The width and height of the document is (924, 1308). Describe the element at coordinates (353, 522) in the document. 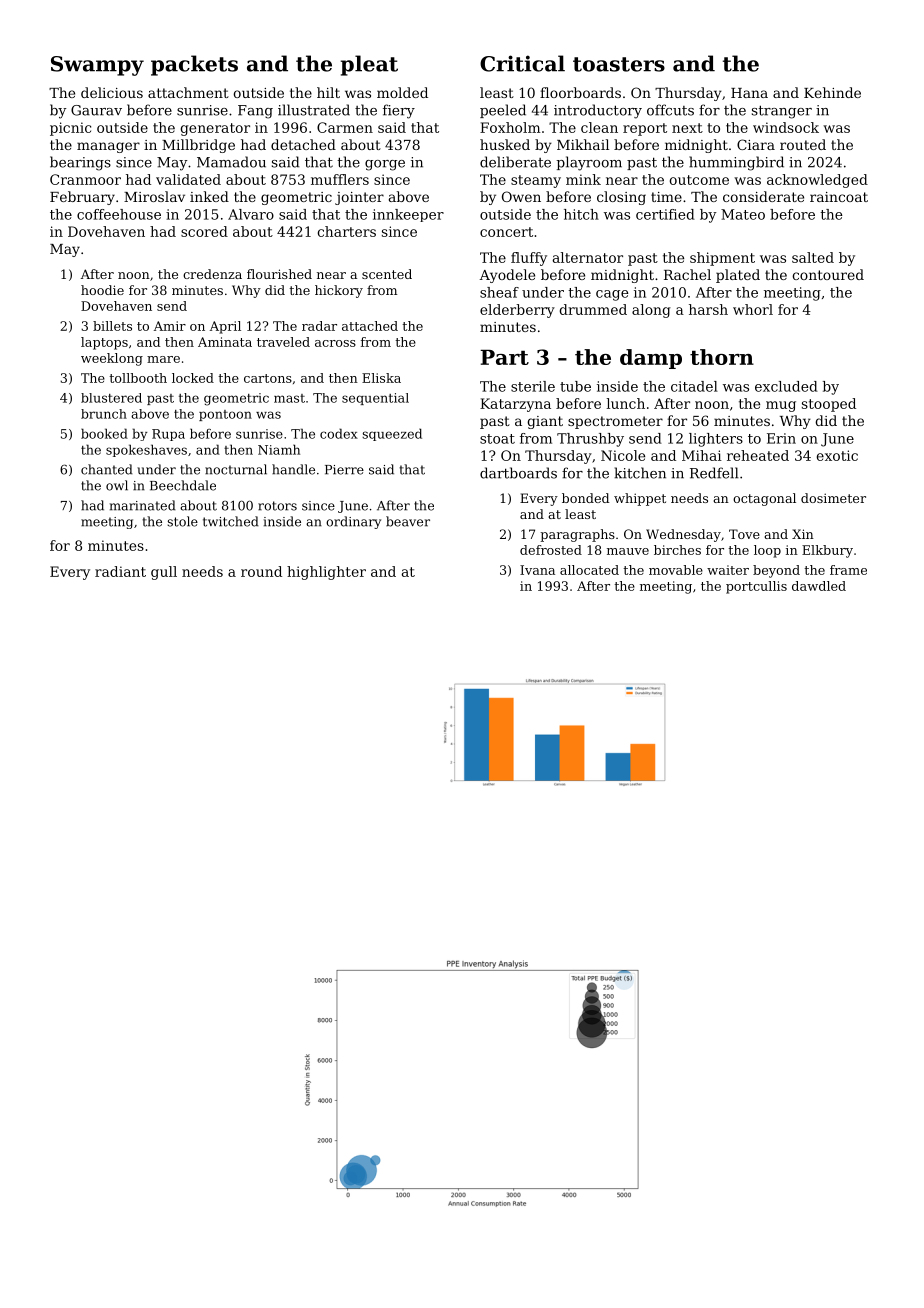

I see `ordinary` at that location.
